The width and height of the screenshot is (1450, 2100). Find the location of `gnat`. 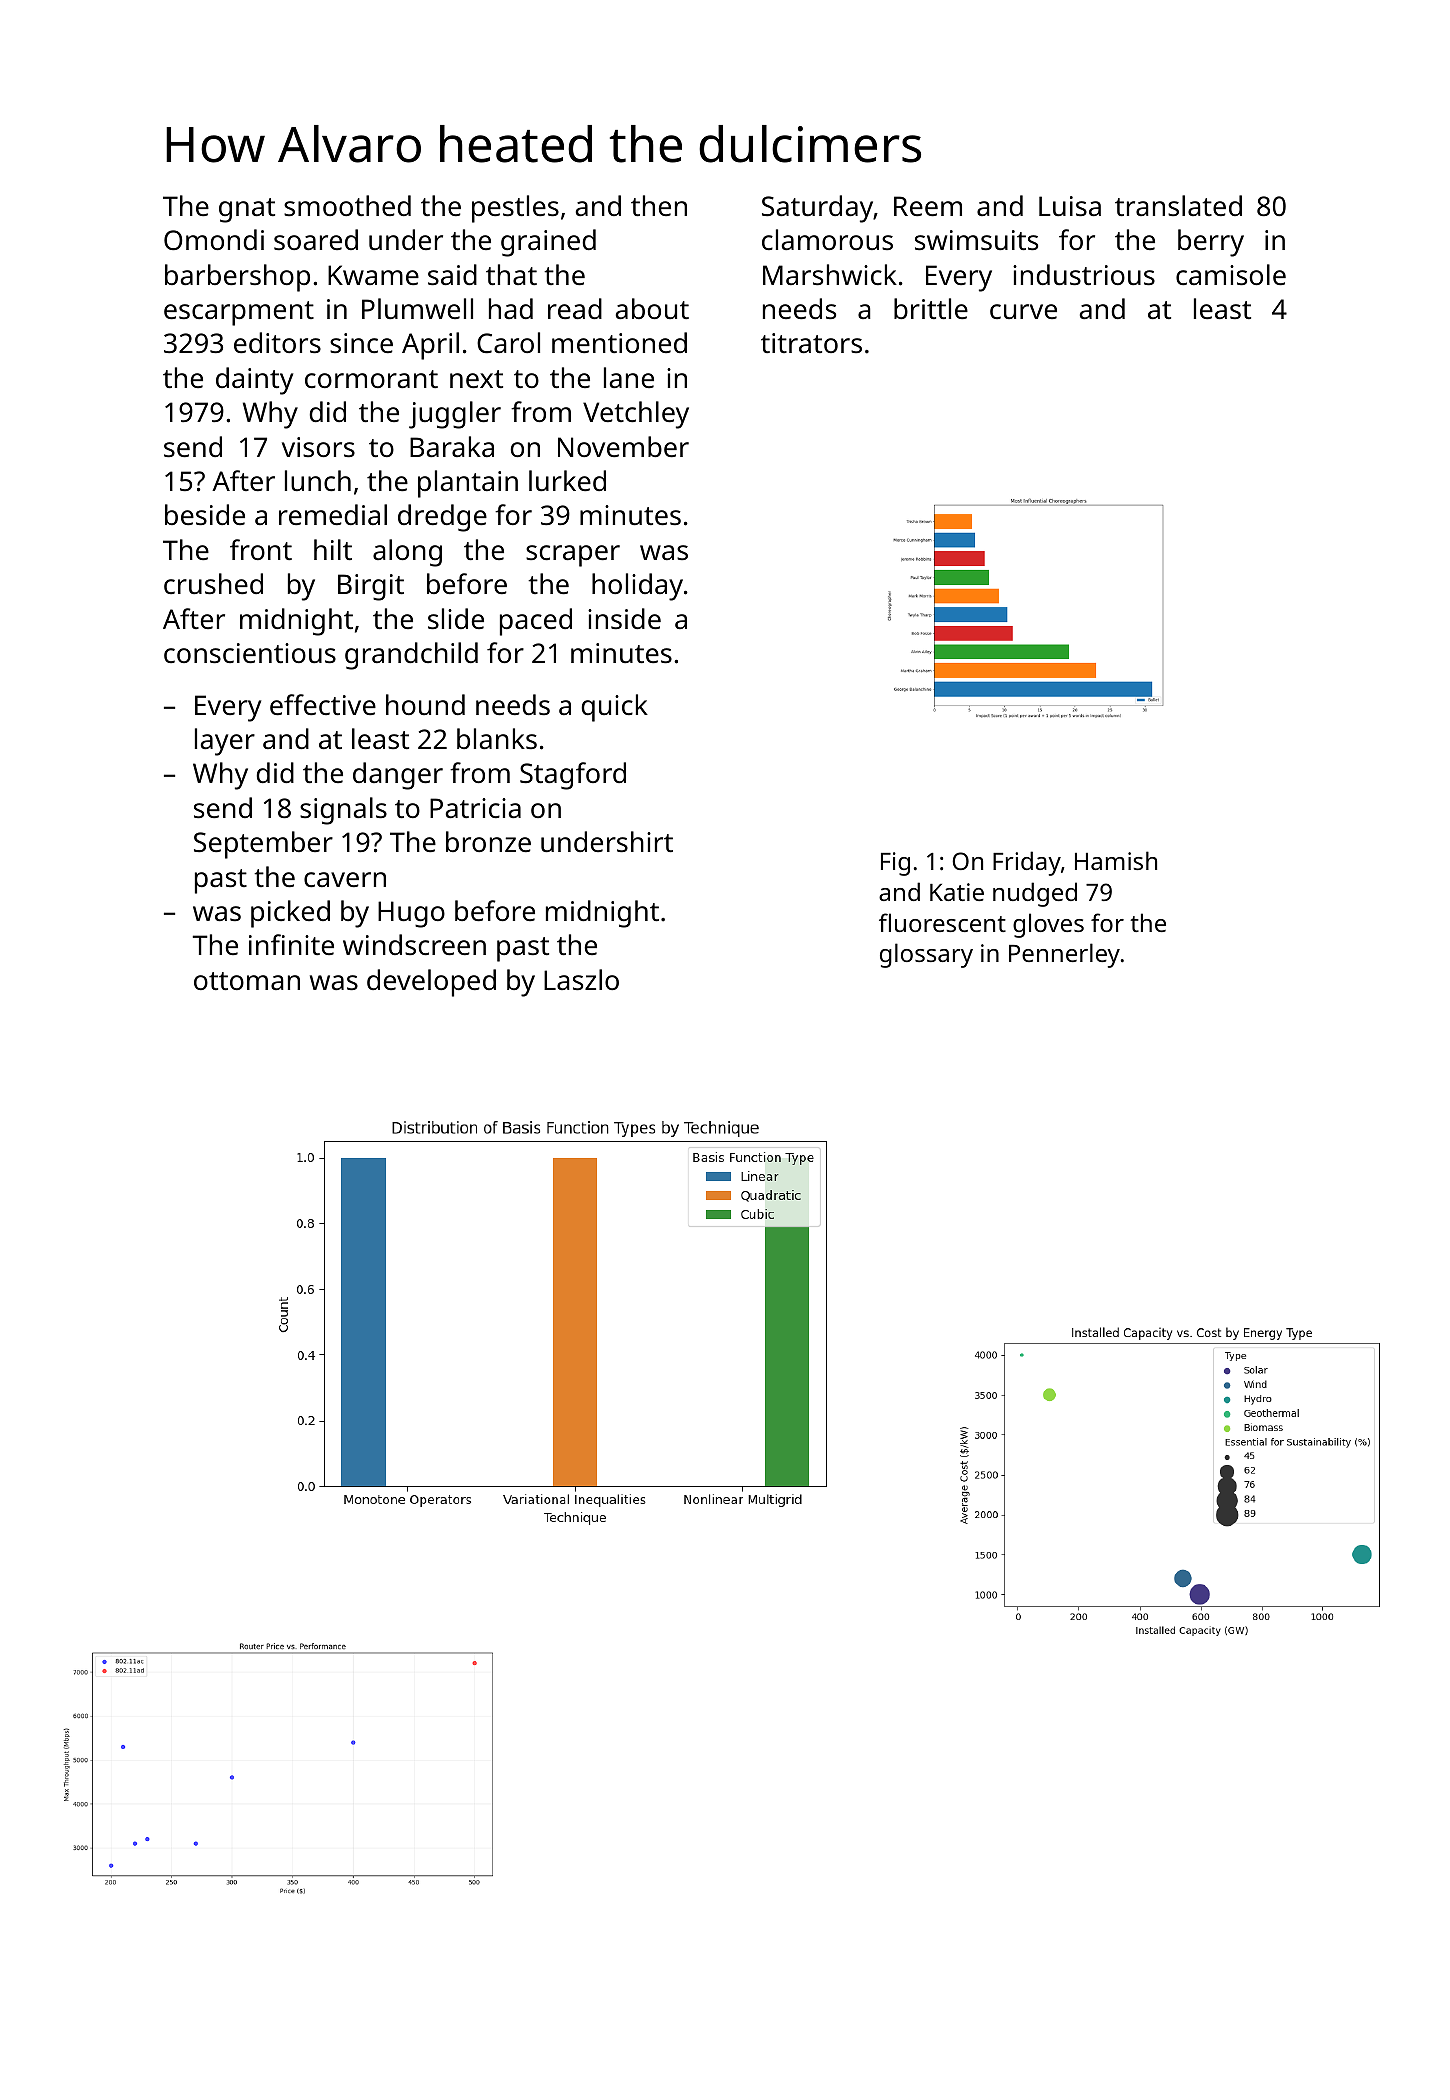

gnat is located at coordinates (247, 210).
